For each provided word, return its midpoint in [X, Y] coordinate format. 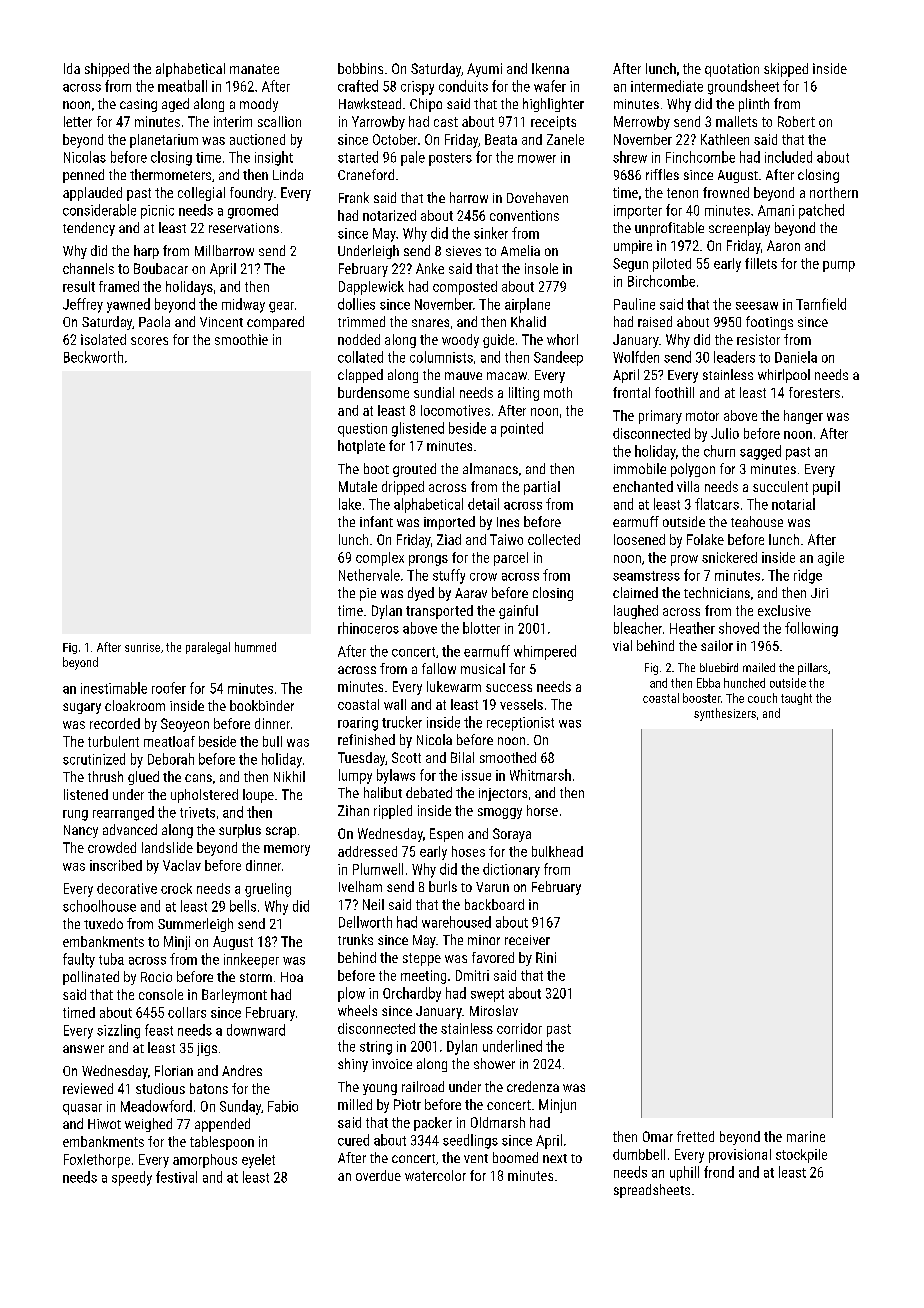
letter [78, 121]
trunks [355, 939]
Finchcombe [700, 157]
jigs [207, 1049]
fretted [695, 1136]
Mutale [358, 486]
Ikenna [550, 68]
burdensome [373, 392]
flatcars [717, 504]
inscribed [116, 865]
